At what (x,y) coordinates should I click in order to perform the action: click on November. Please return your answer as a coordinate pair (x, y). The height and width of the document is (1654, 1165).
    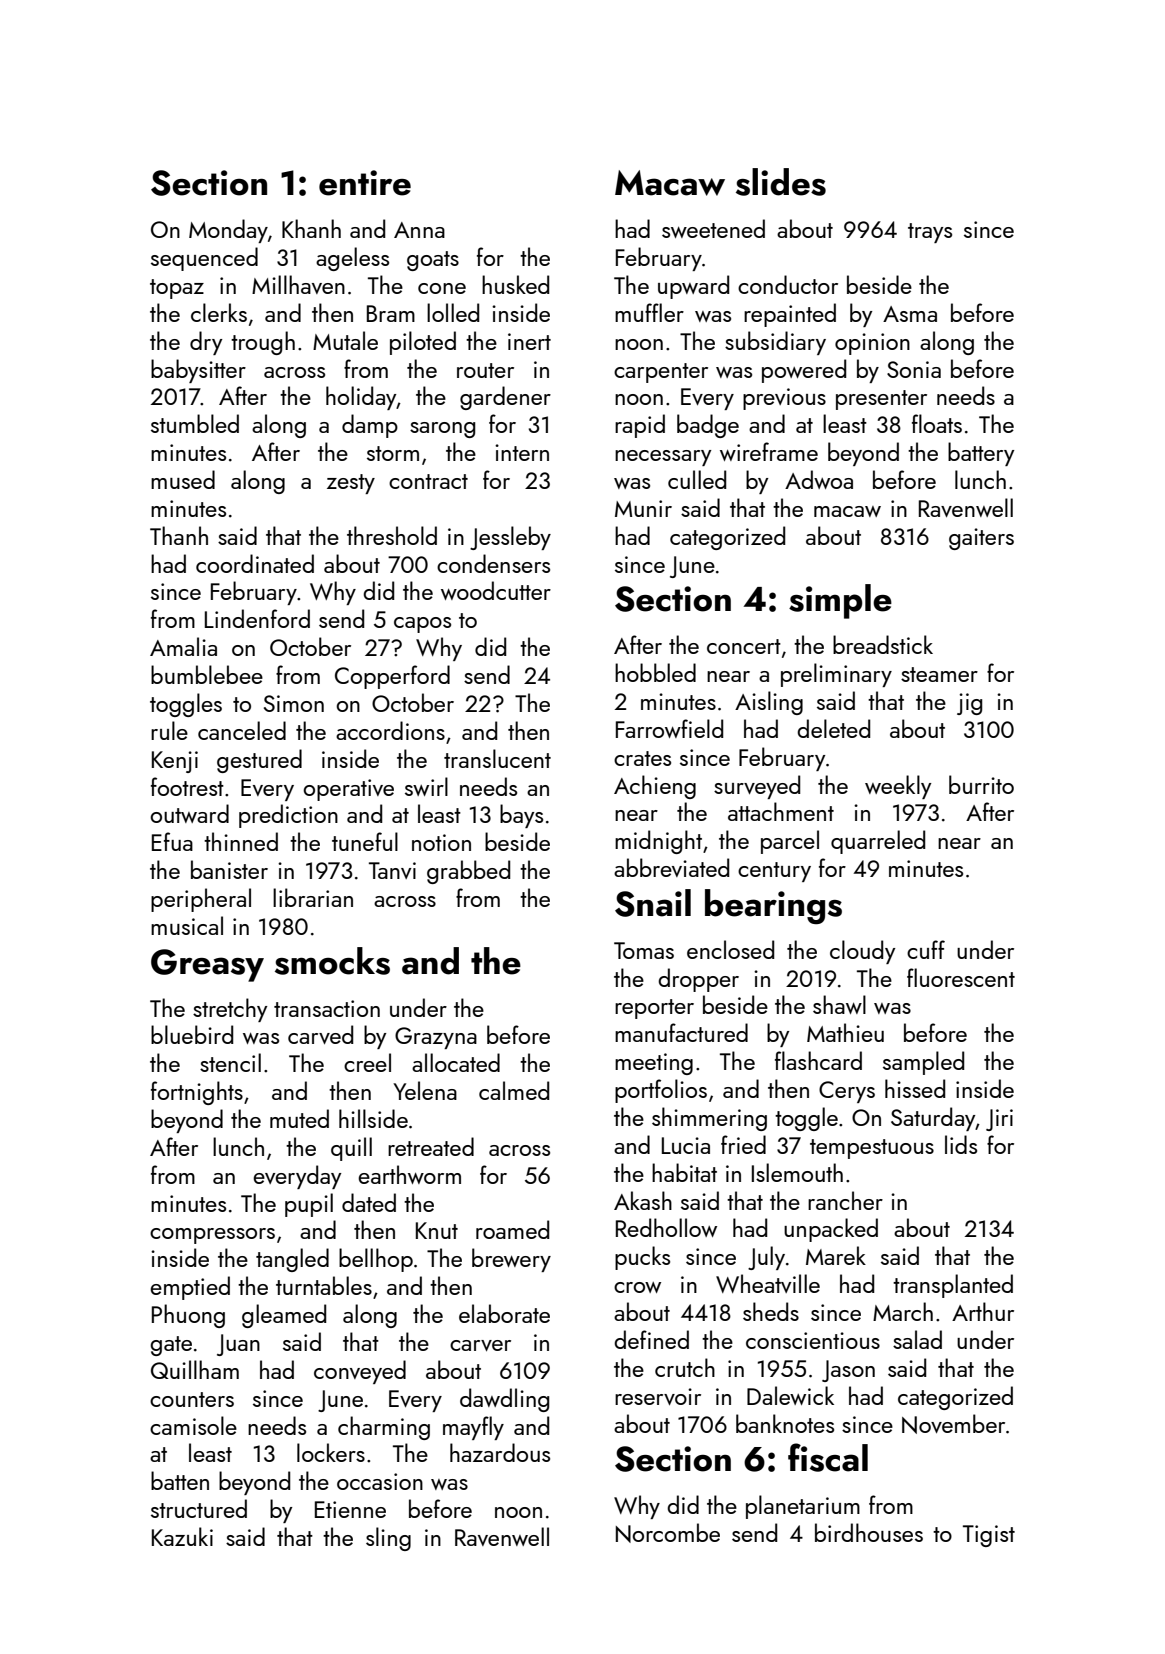
    Looking at the image, I should click on (953, 1424).
